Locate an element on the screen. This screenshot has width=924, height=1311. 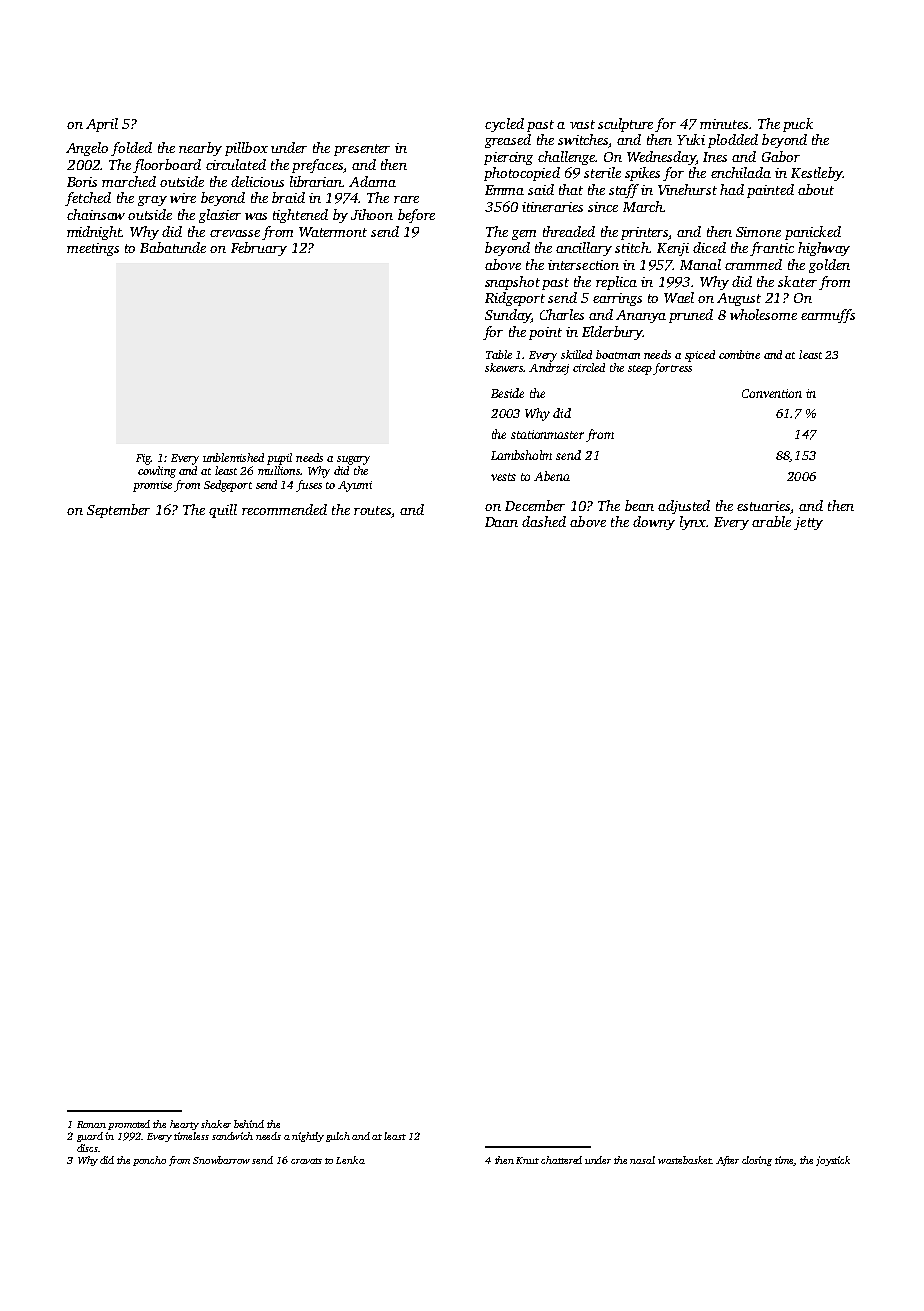
joystick is located at coordinates (833, 1161).
